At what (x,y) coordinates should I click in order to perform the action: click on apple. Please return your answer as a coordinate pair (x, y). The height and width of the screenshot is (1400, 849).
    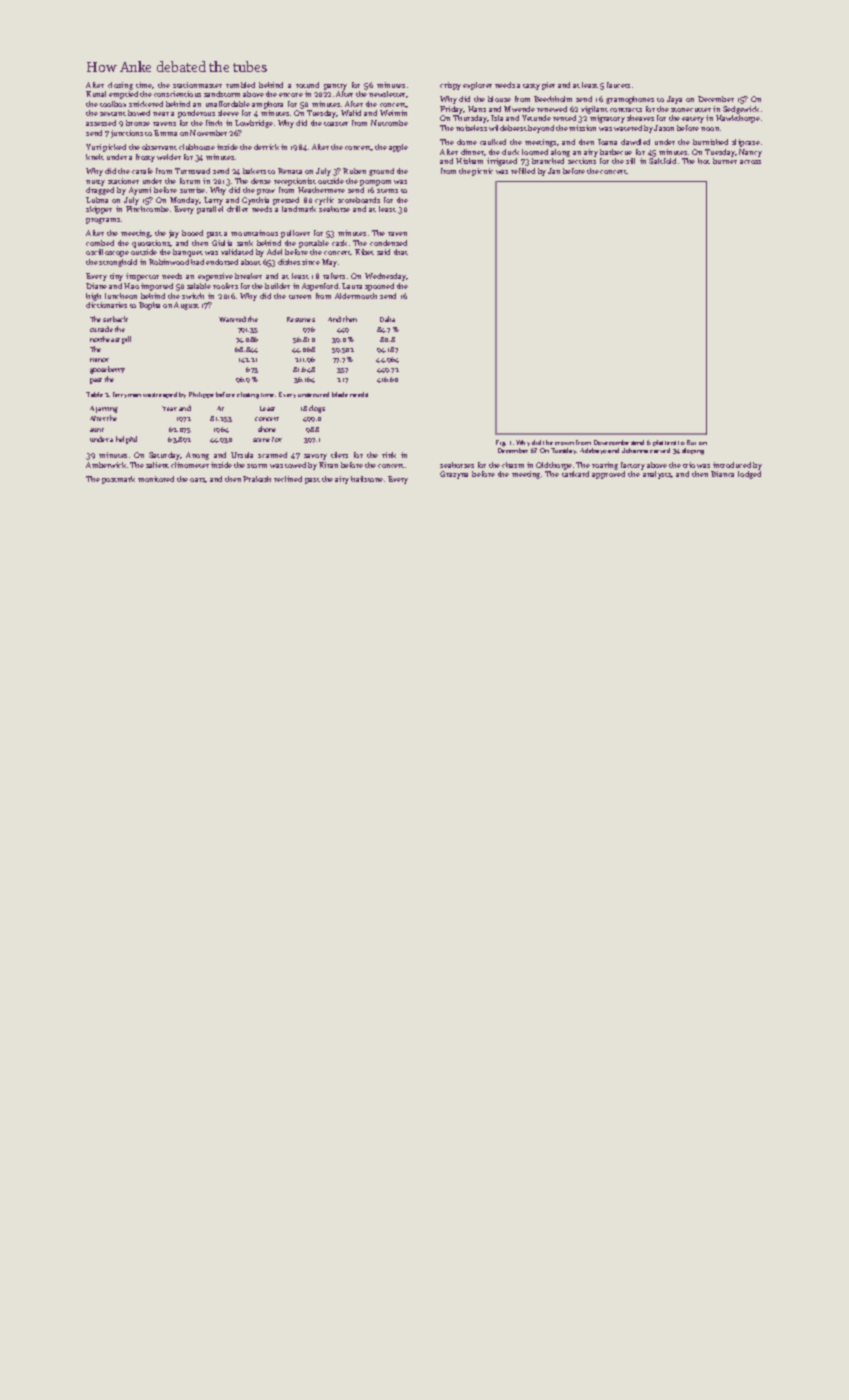
    Looking at the image, I should click on (398, 148).
